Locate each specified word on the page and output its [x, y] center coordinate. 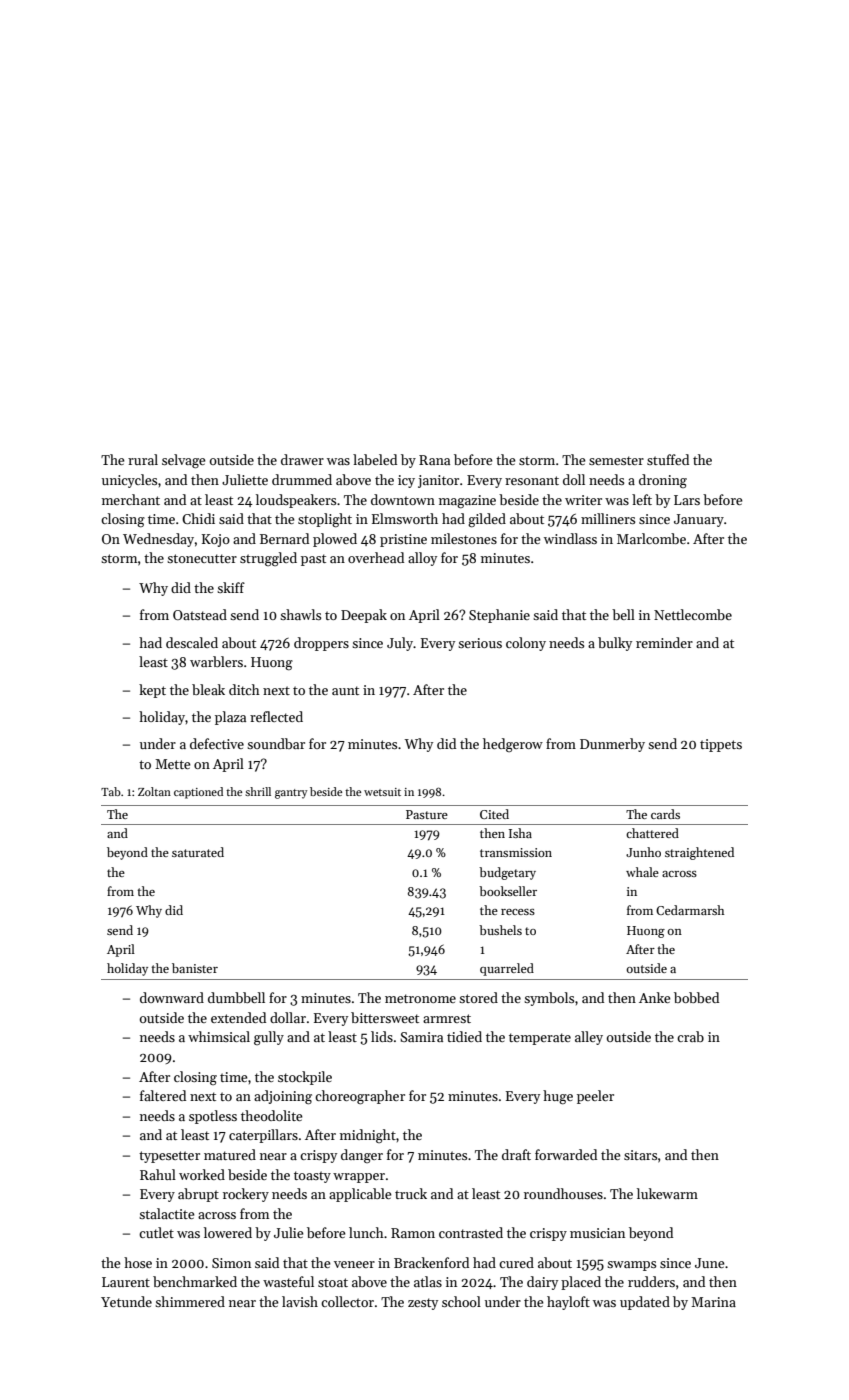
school [461, 1301]
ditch [244, 689]
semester [616, 460]
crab [690, 1036]
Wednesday [158, 540]
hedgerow [513, 745]
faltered [163, 1095]
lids [382, 1036]
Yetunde [126, 1301]
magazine [467, 501]
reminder [664, 642]
